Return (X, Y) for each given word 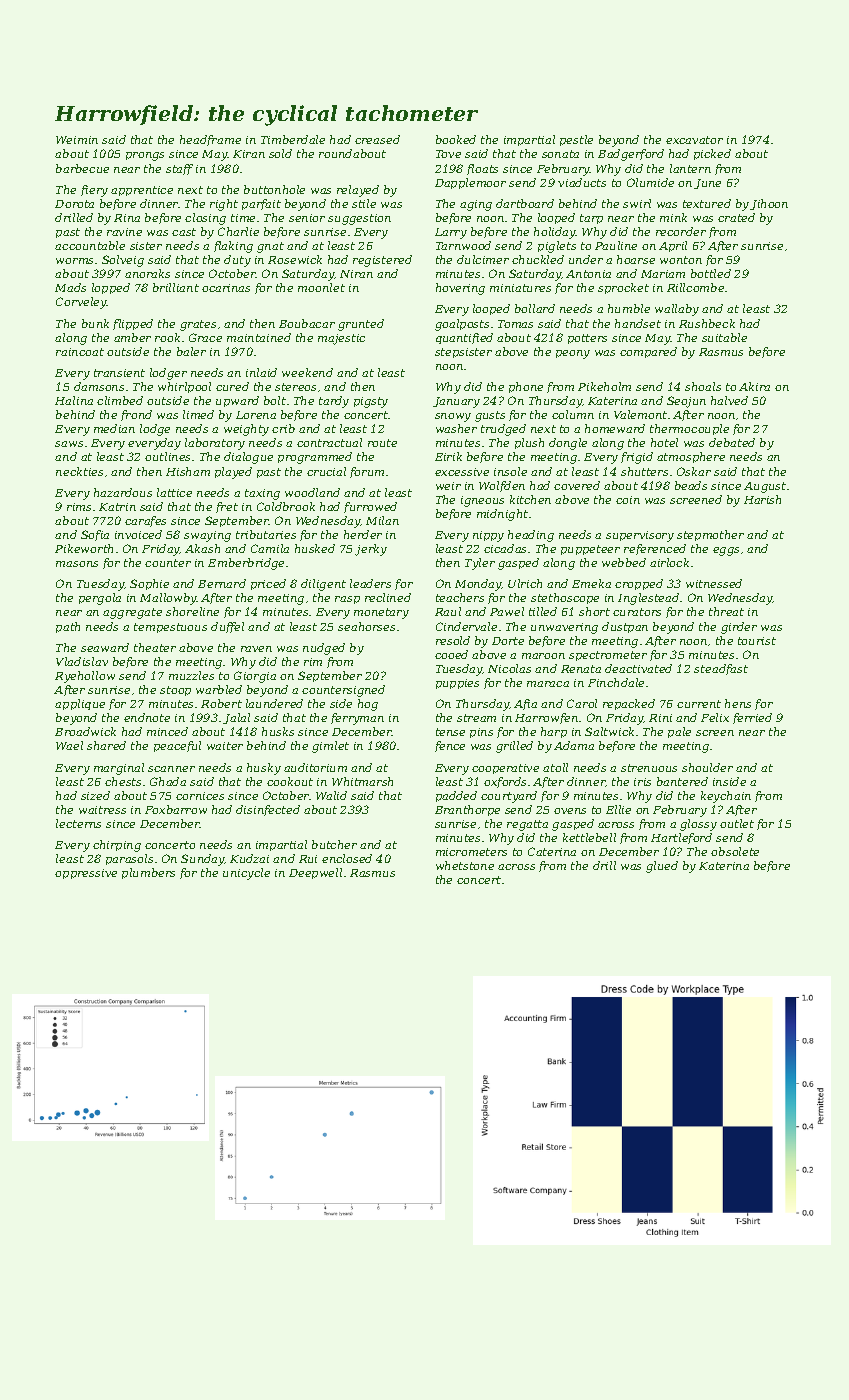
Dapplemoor (470, 183)
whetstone (465, 865)
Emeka (591, 583)
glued (662, 867)
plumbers (148, 873)
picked (712, 154)
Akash (202, 548)
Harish (762, 499)
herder (363, 534)
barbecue (82, 168)
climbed (120, 400)
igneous (482, 501)
